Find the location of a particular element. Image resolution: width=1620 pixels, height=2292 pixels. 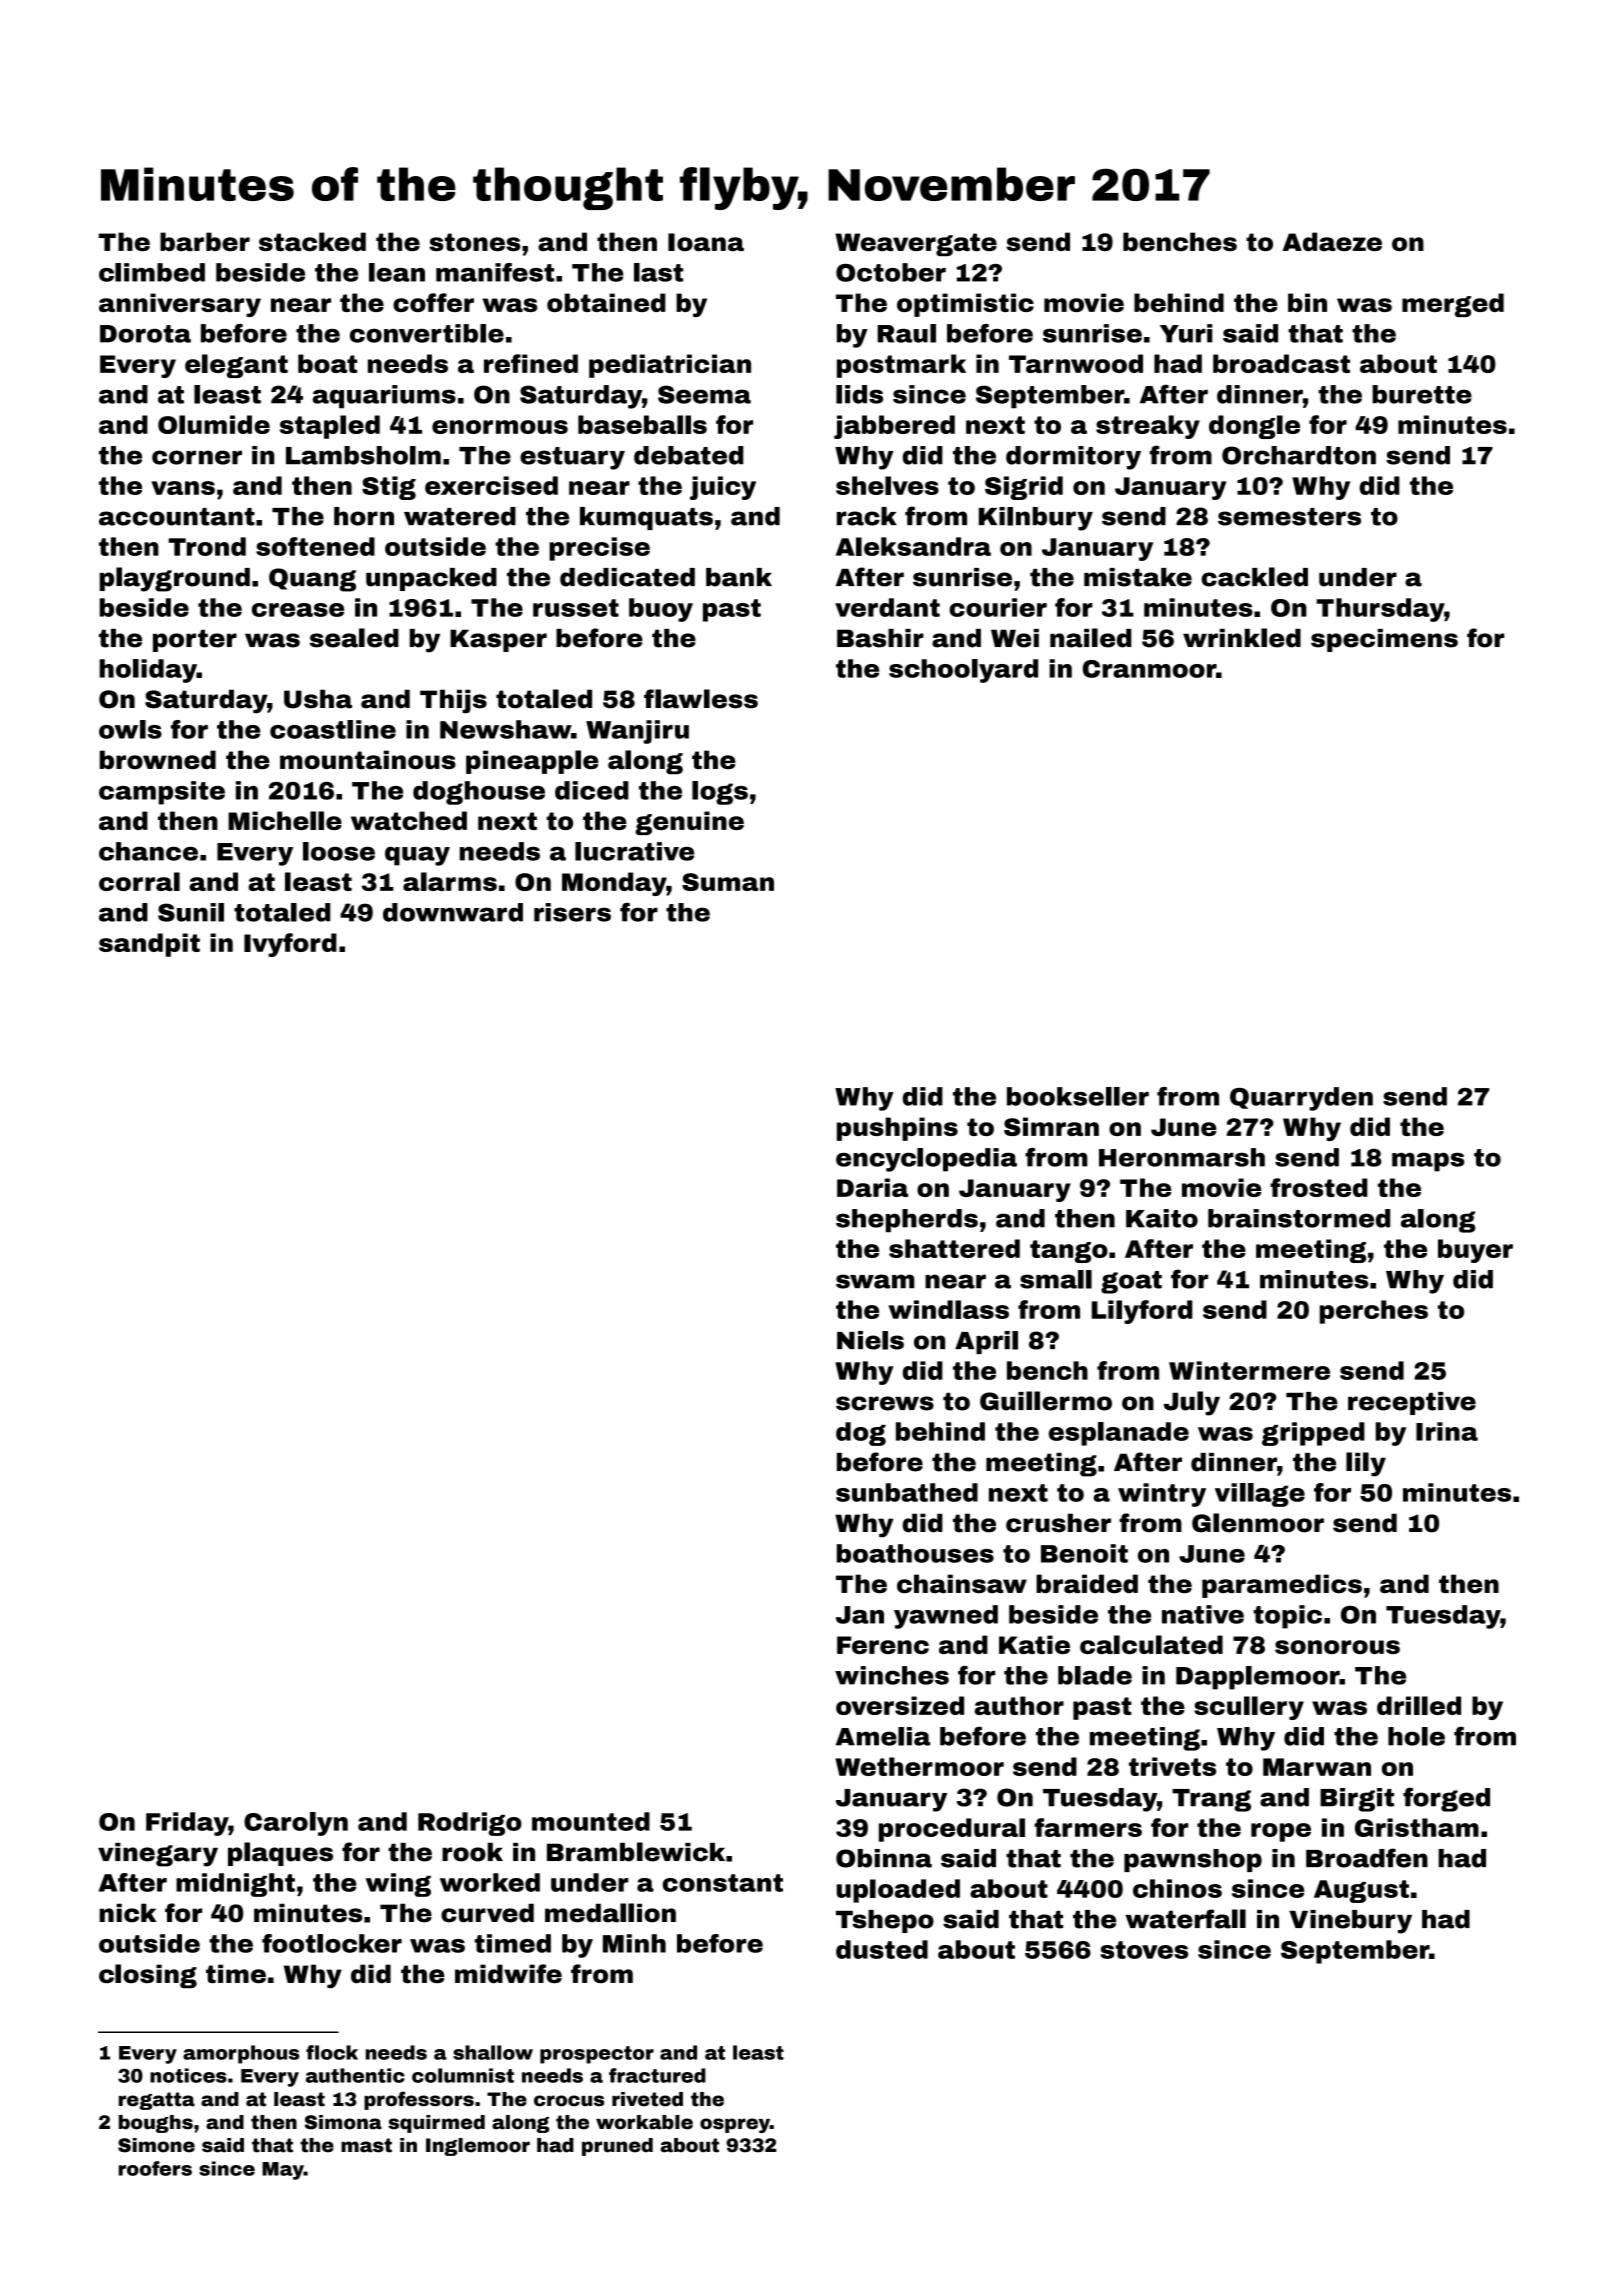

schoolyard is located at coordinates (963, 671).
